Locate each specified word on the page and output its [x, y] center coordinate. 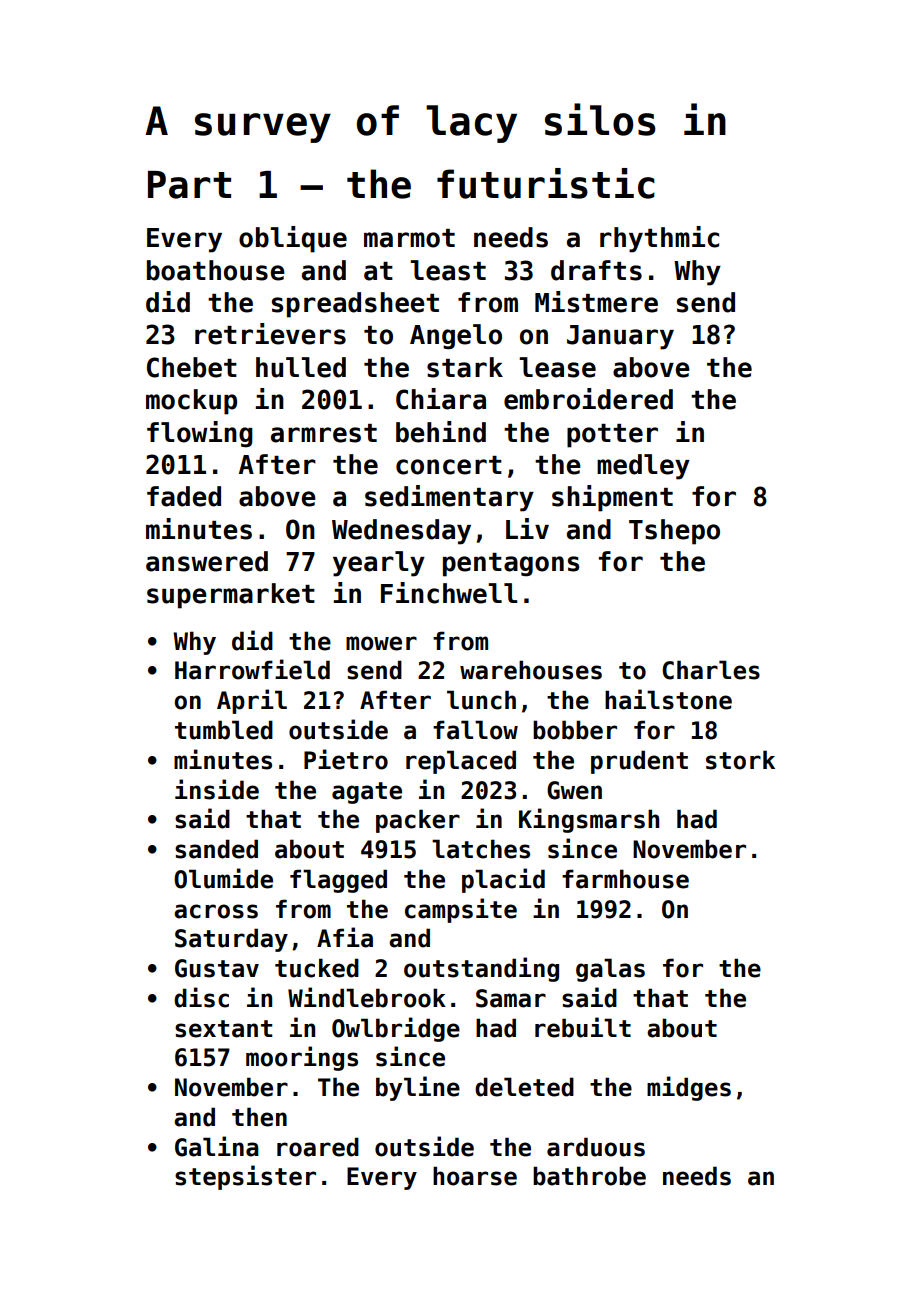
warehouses [531, 670]
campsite [461, 910]
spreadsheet [355, 305]
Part [189, 185]
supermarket [231, 596]
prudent [639, 762]
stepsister [245, 1177]
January [620, 337]
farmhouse [625, 879]
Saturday [231, 940]
